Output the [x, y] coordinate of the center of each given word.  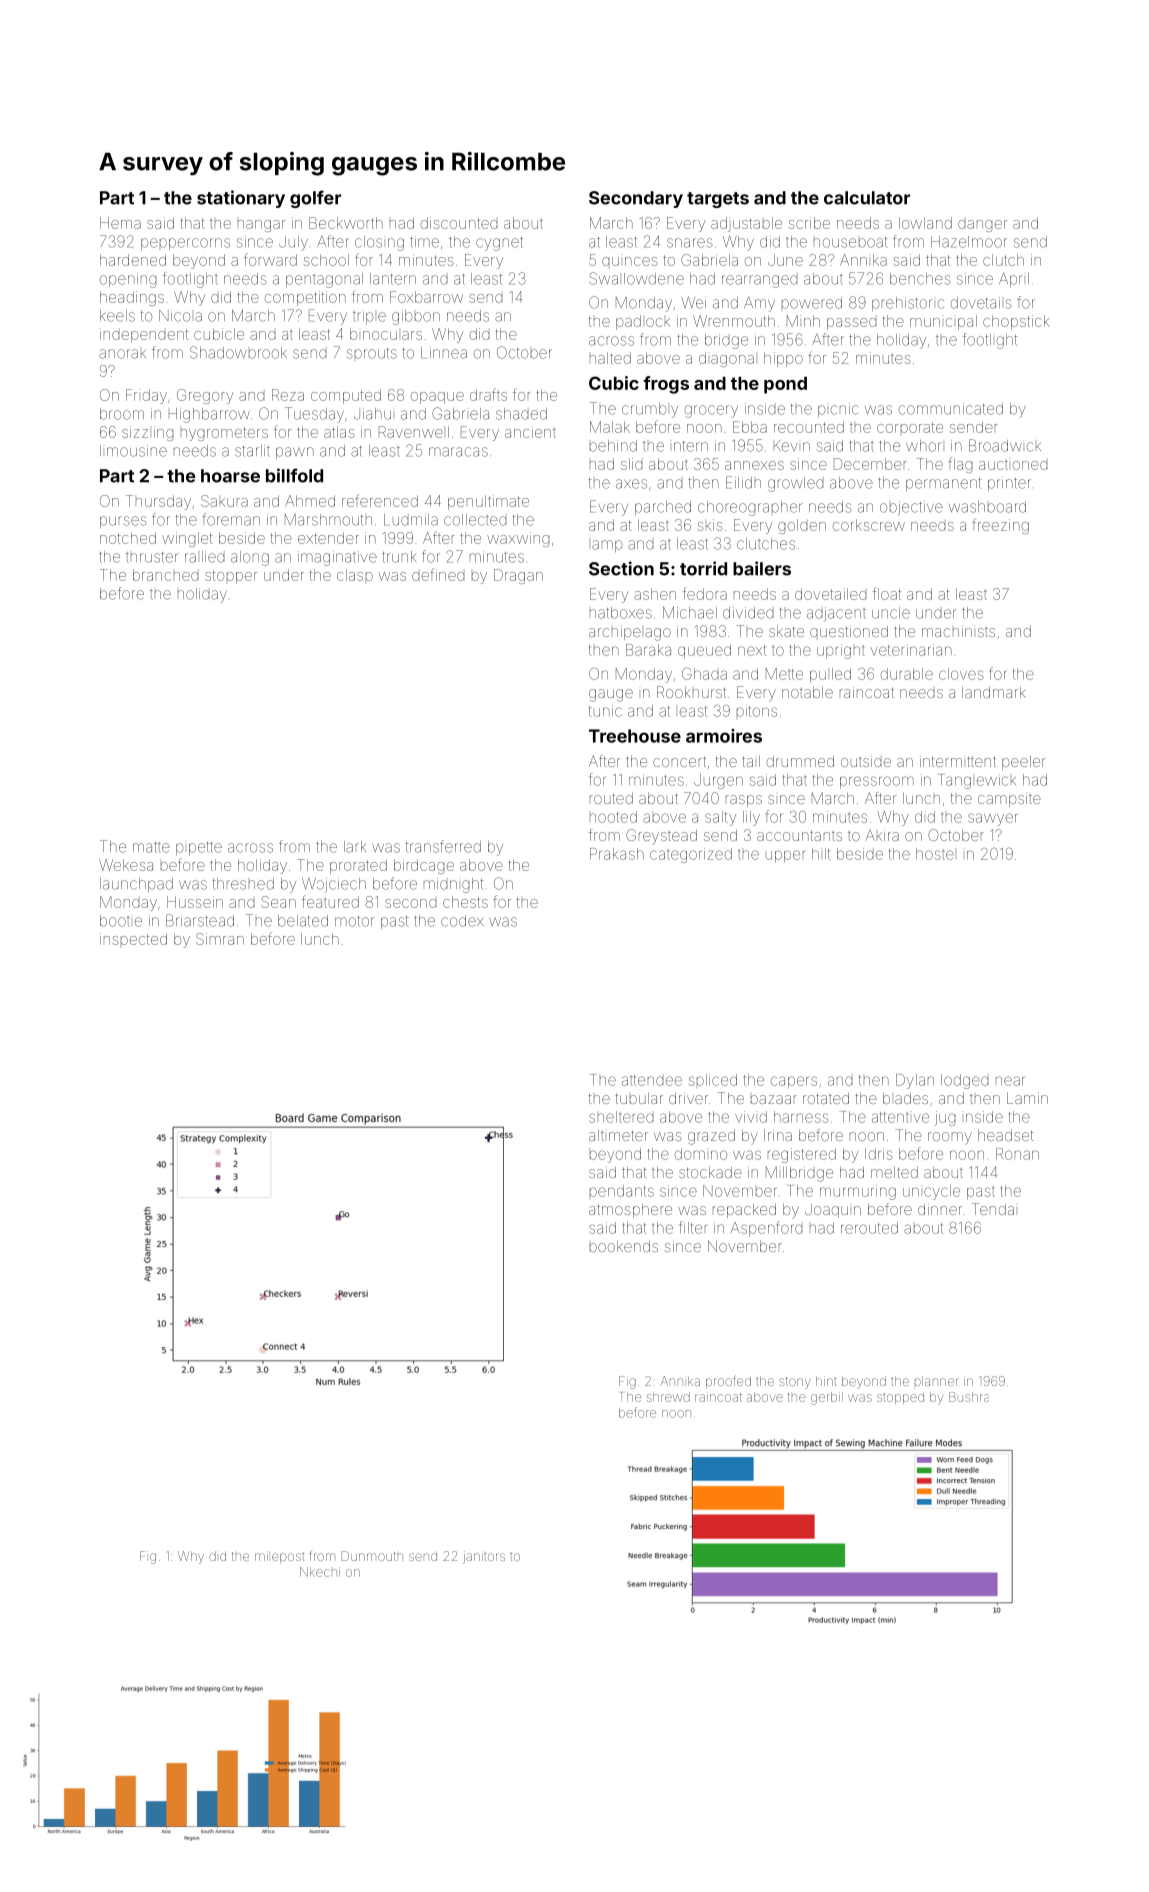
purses [123, 522]
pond [785, 385]
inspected [133, 939]
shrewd [668, 1397]
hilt [821, 854]
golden [802, 526]
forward [270, 259]
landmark [994, 692]
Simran [220, 939]
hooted [613, 817]
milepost [279, 1557]
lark [355, 847]
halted [610, 358]
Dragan [518, 576]
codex [462, 921]
